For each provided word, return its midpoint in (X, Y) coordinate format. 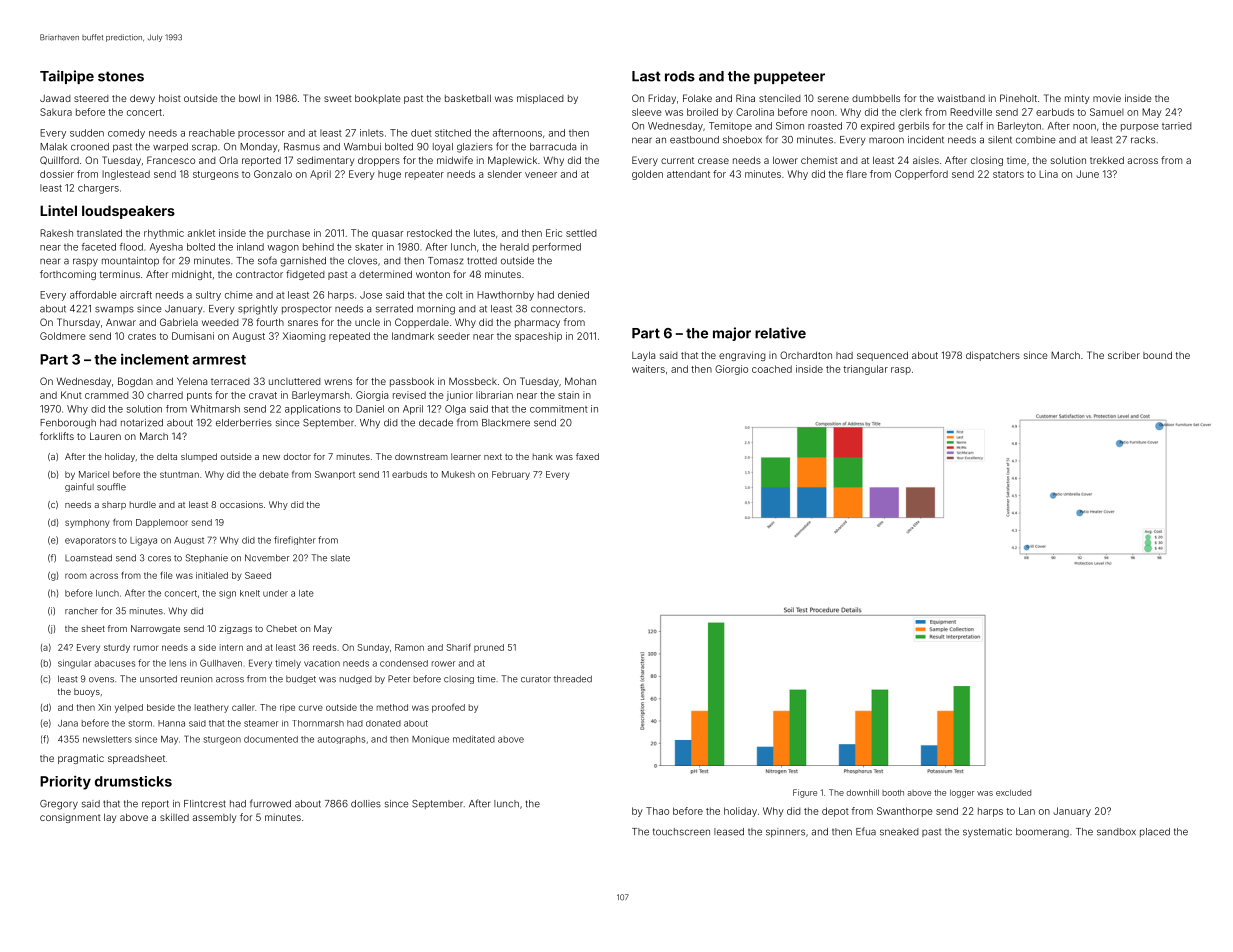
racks (1143, 140)
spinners (785, 832)
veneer (541, 175)
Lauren (105, 436)
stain (568, 395)
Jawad (55, 98)
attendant (688, 174)
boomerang (1042, 833)
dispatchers (993, 356)
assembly (214, 818)
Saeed (258, 575)
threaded (573, 679)
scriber (1124, 355)
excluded (1013, 792)
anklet (201, 233)
